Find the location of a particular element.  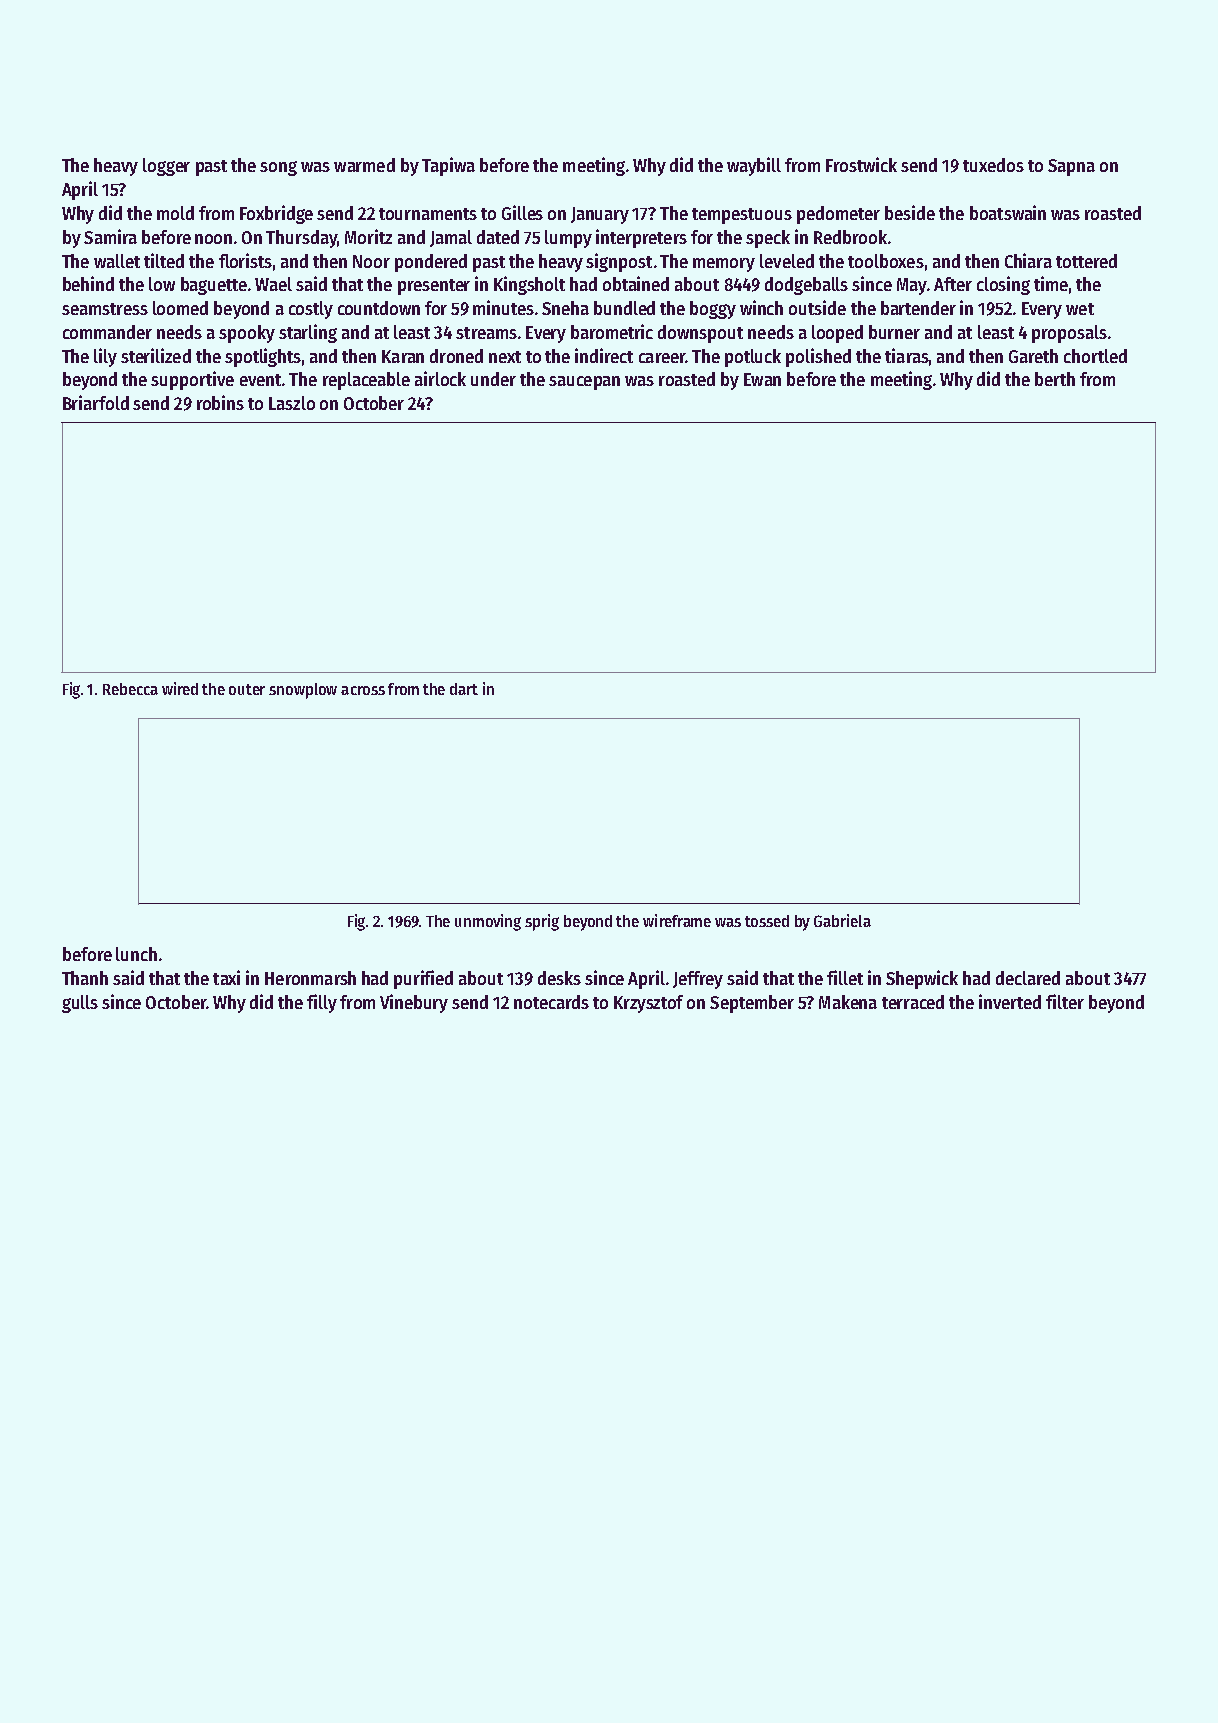

berth is located at coordinates (1055, 379).
